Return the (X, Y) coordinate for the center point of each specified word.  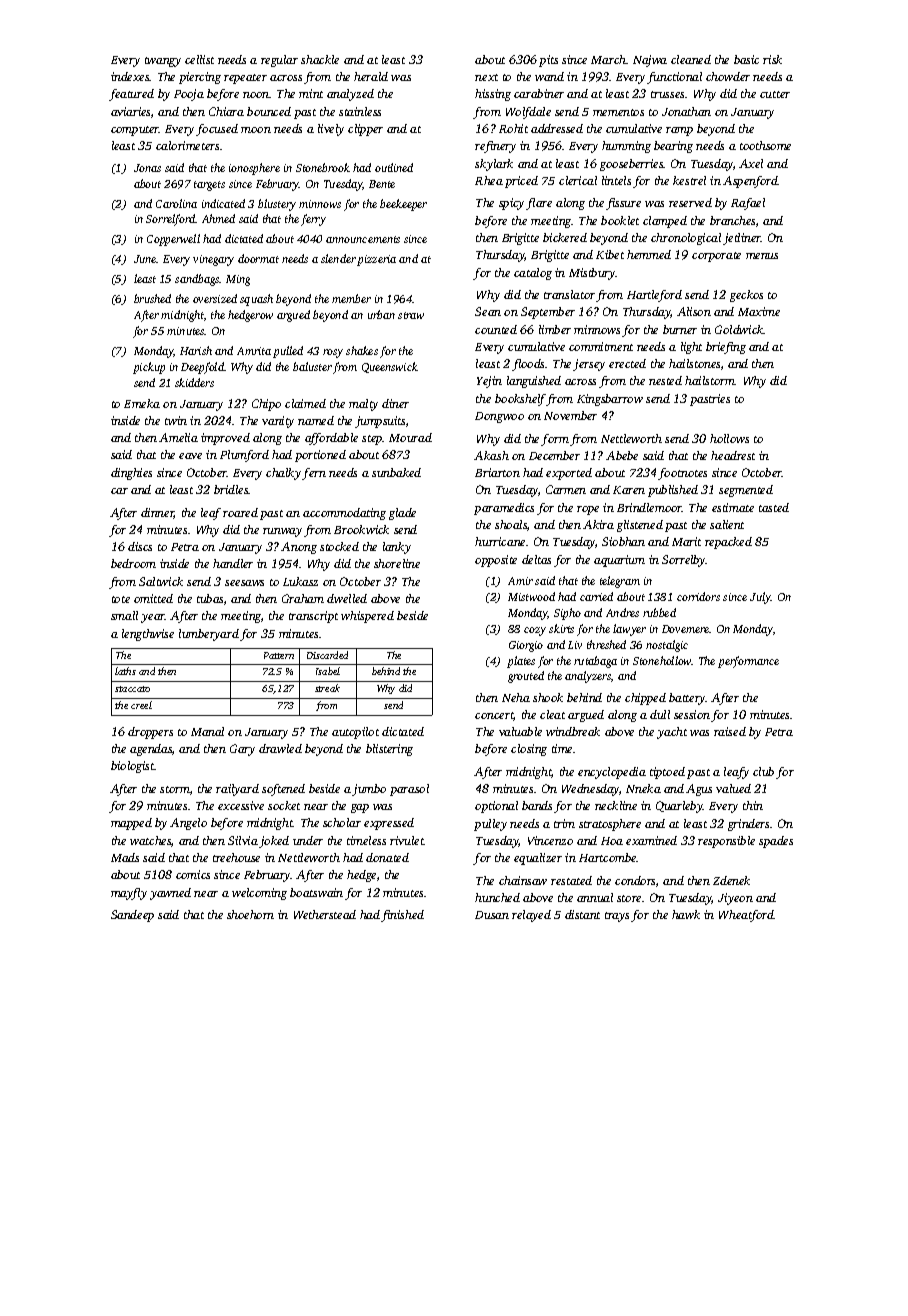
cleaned (691, 59)
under (308, 840)
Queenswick (390, 367)
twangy (163, 62)
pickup (149, 368)
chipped (645, 699)
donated (387, 857)
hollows (729, 438)
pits (548, 61)
